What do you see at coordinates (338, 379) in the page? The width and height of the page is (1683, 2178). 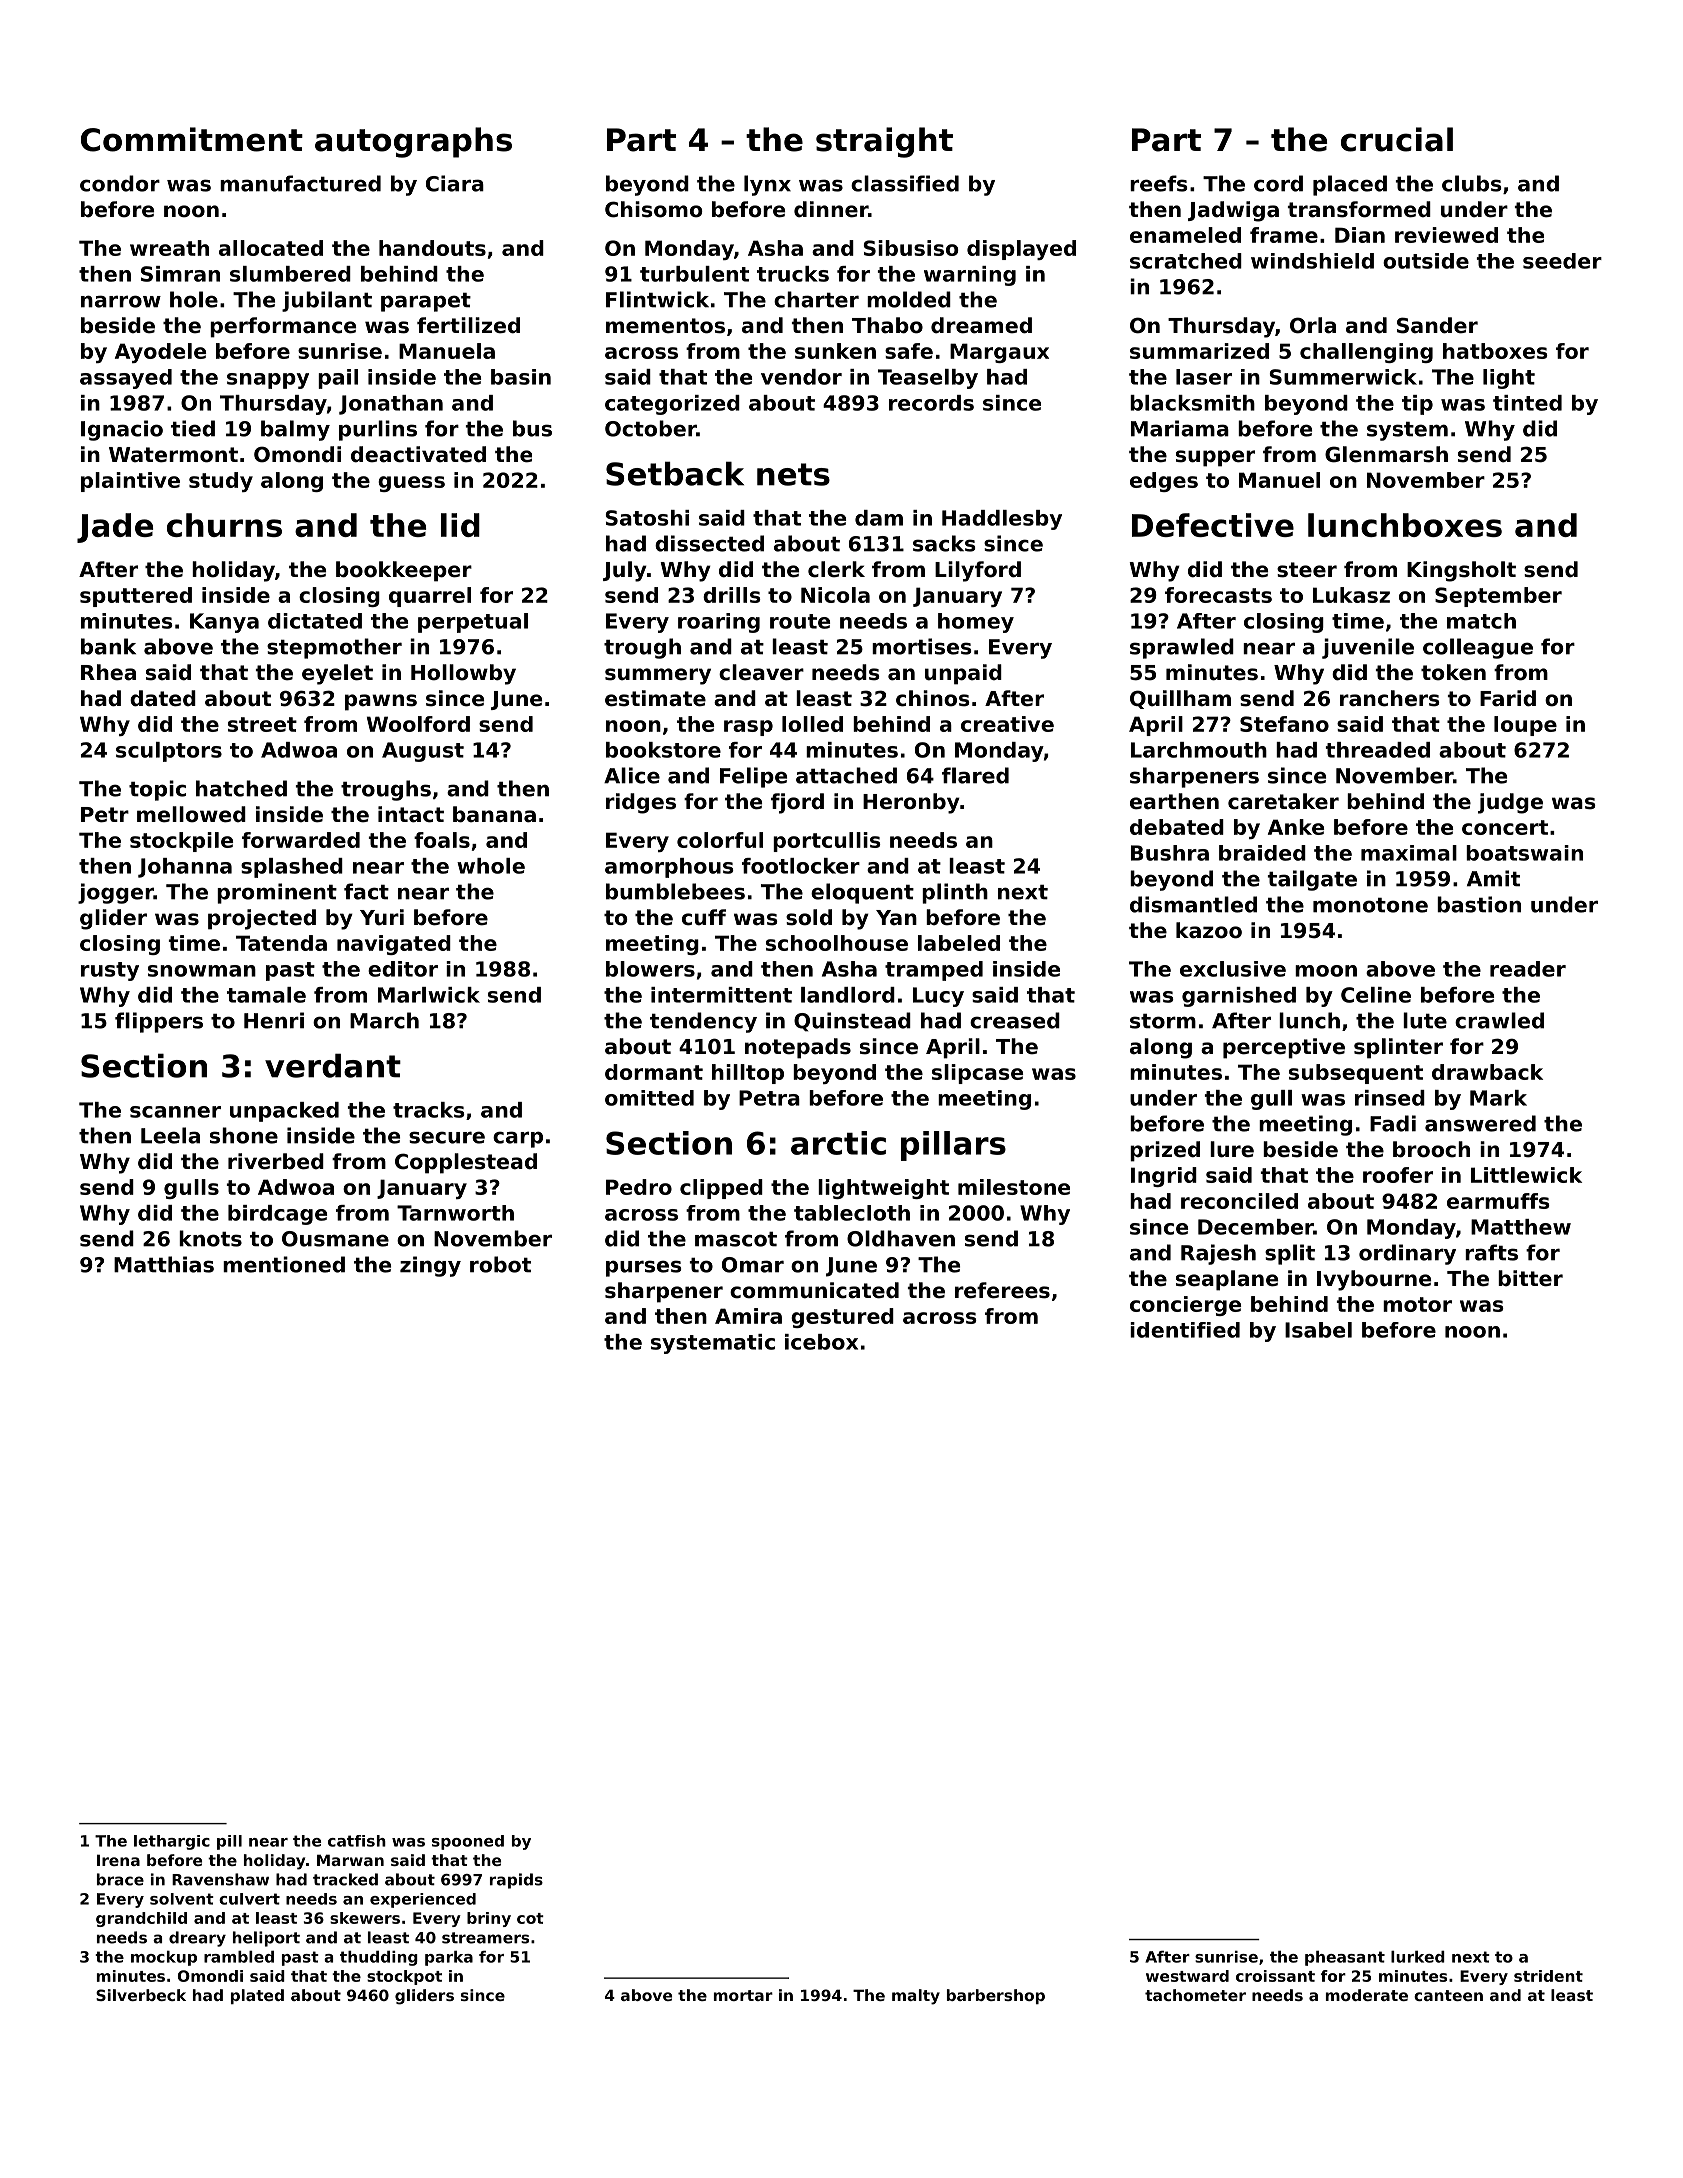 I see `pail` at bounding box center [338, 379].
